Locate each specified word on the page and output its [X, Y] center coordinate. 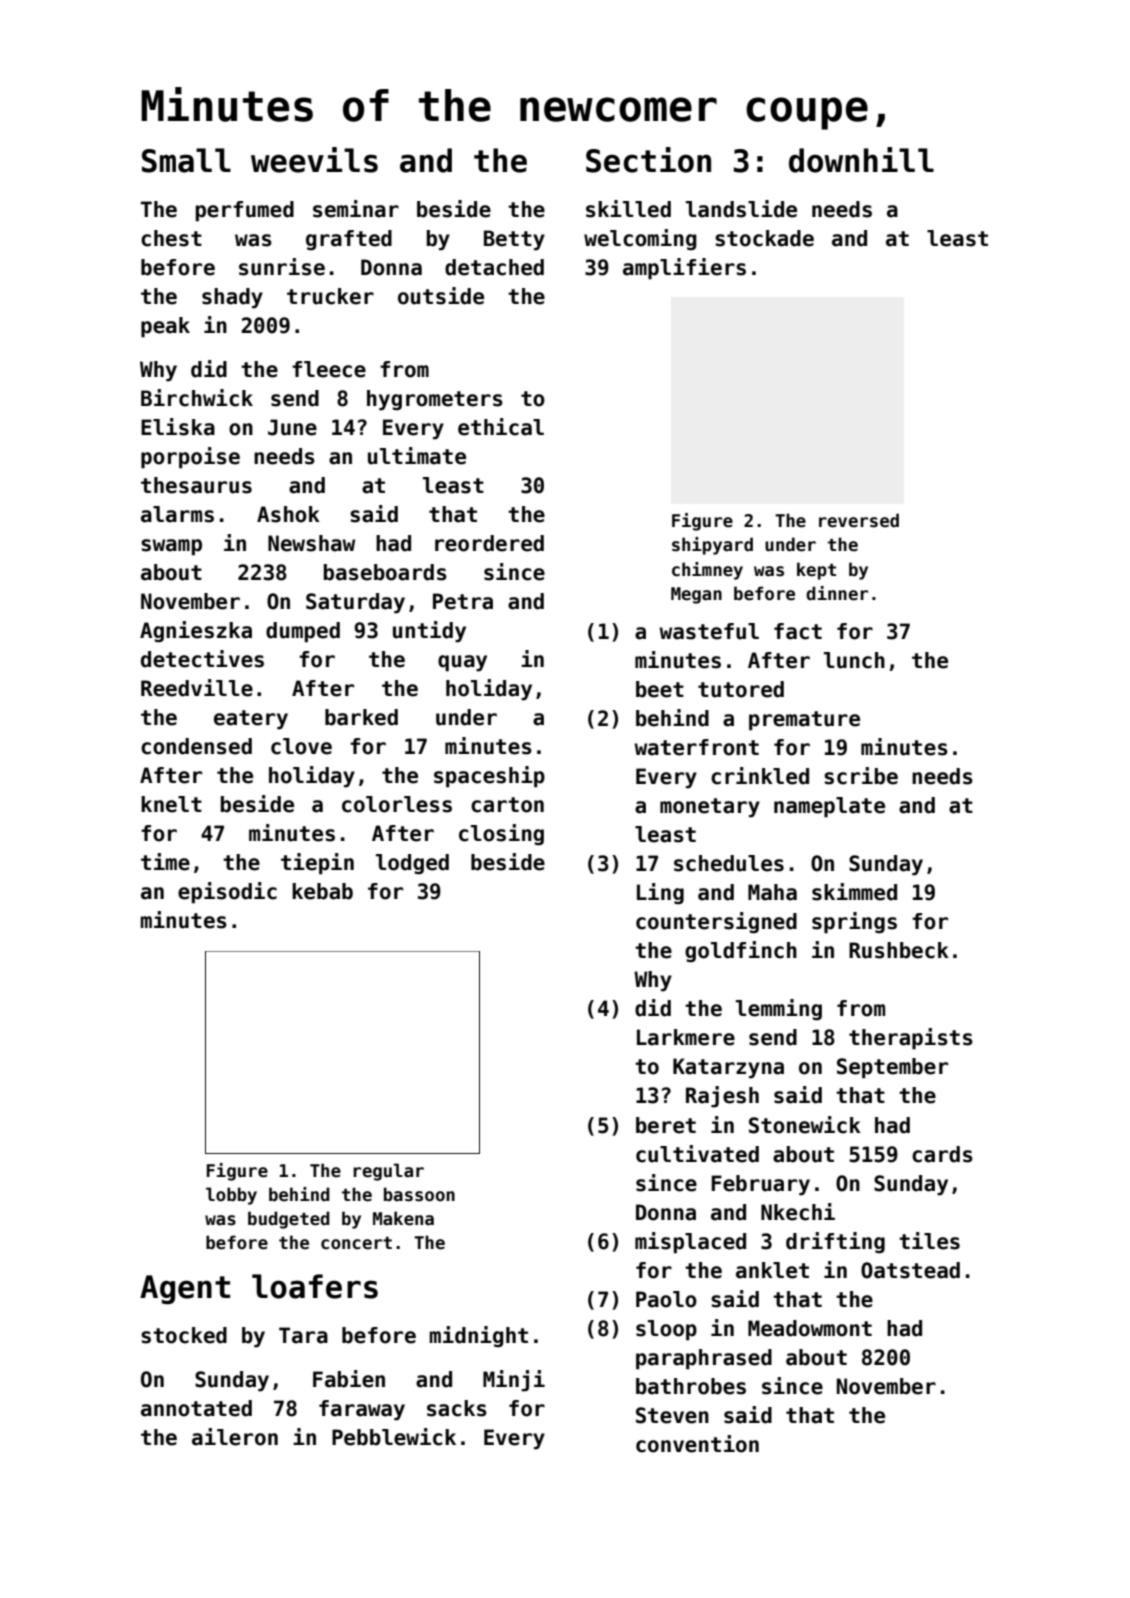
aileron [235, 1437]
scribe [861, 776]
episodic [227, 893]
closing [501, 834]
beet [660, 689]
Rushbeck [899, 950]
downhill [861, 160]
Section [648, 160]
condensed [196, 746]
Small [186, 160]
